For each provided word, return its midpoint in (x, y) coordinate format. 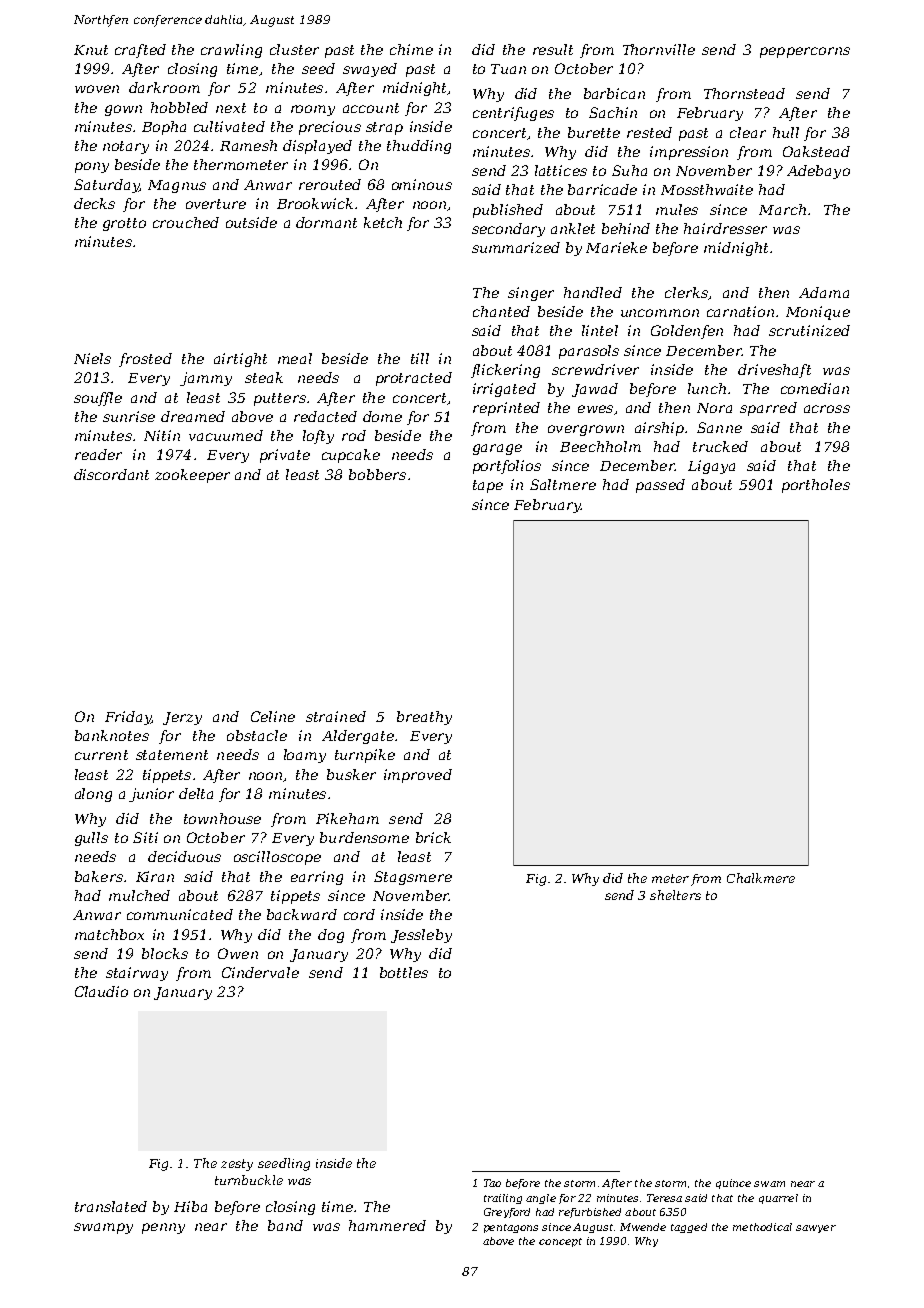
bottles (404, 972)
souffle (98, 399)
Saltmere (563, 484)
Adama (824, 292)
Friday (128, 718)
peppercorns (805, 52)
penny (163, 1228)
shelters (675, 895)
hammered (387, 1225)
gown (123, 110)
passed (660, 486)
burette (594, 132)
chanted (501, 311)
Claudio (101, 991)
